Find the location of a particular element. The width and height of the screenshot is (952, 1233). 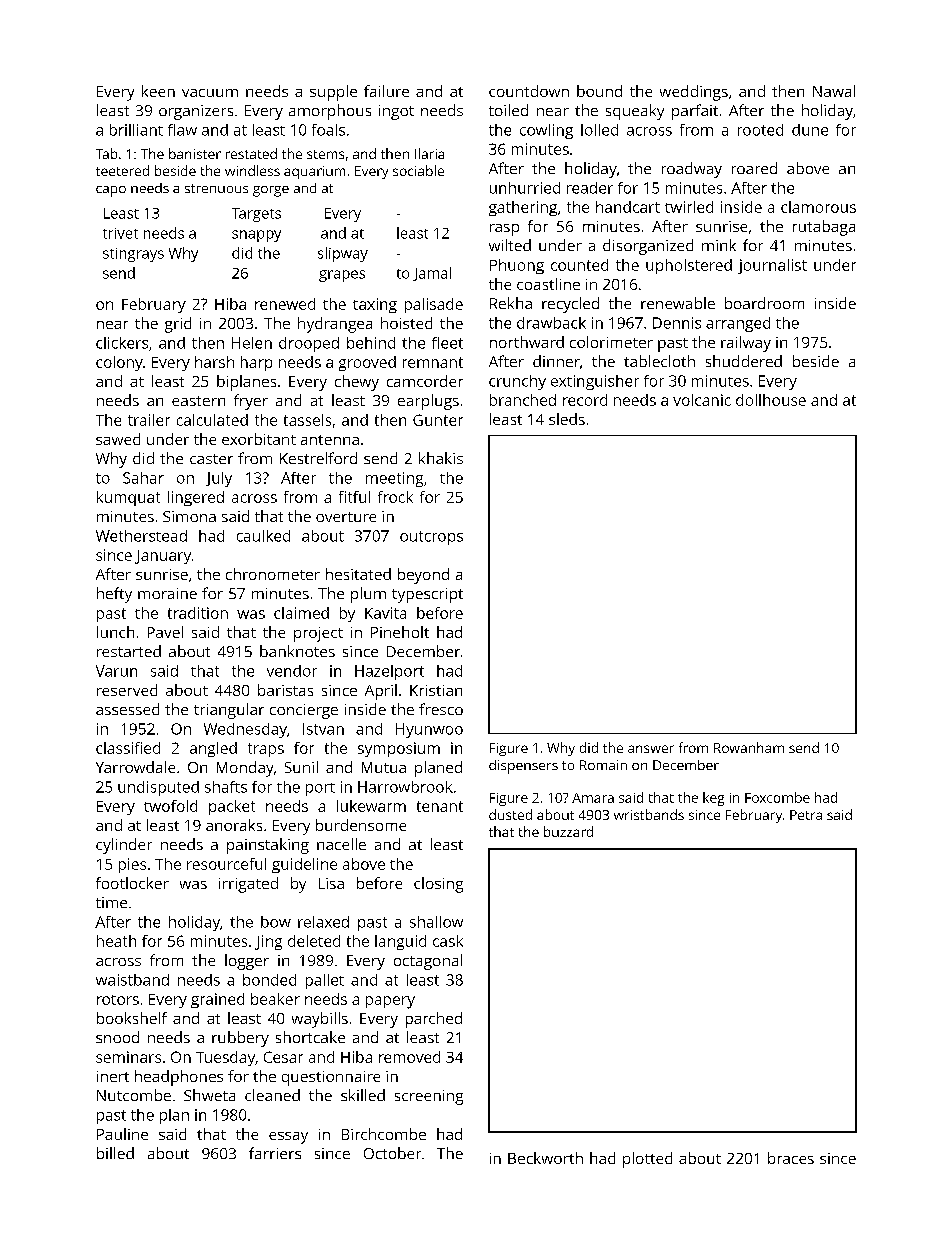

earplugs is located at coordinates (428, 402).
